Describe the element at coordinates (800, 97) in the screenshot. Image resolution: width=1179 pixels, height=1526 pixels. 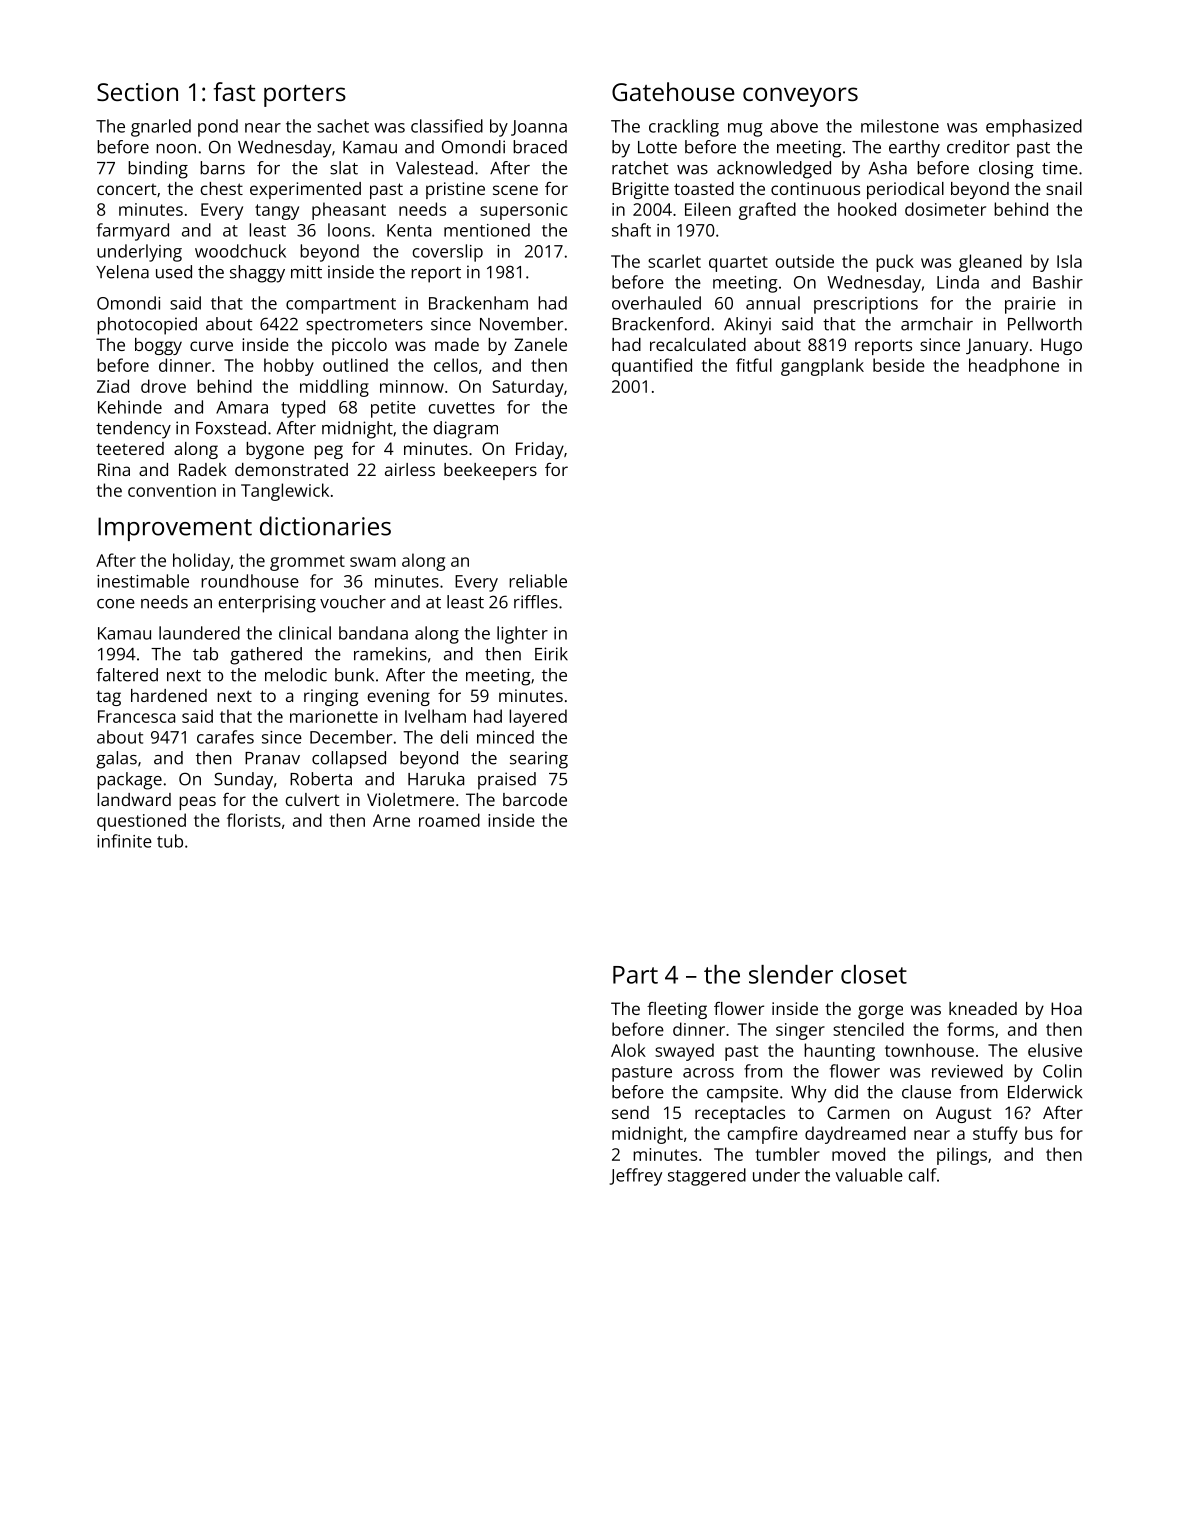
I see `conveyors` at that location.
